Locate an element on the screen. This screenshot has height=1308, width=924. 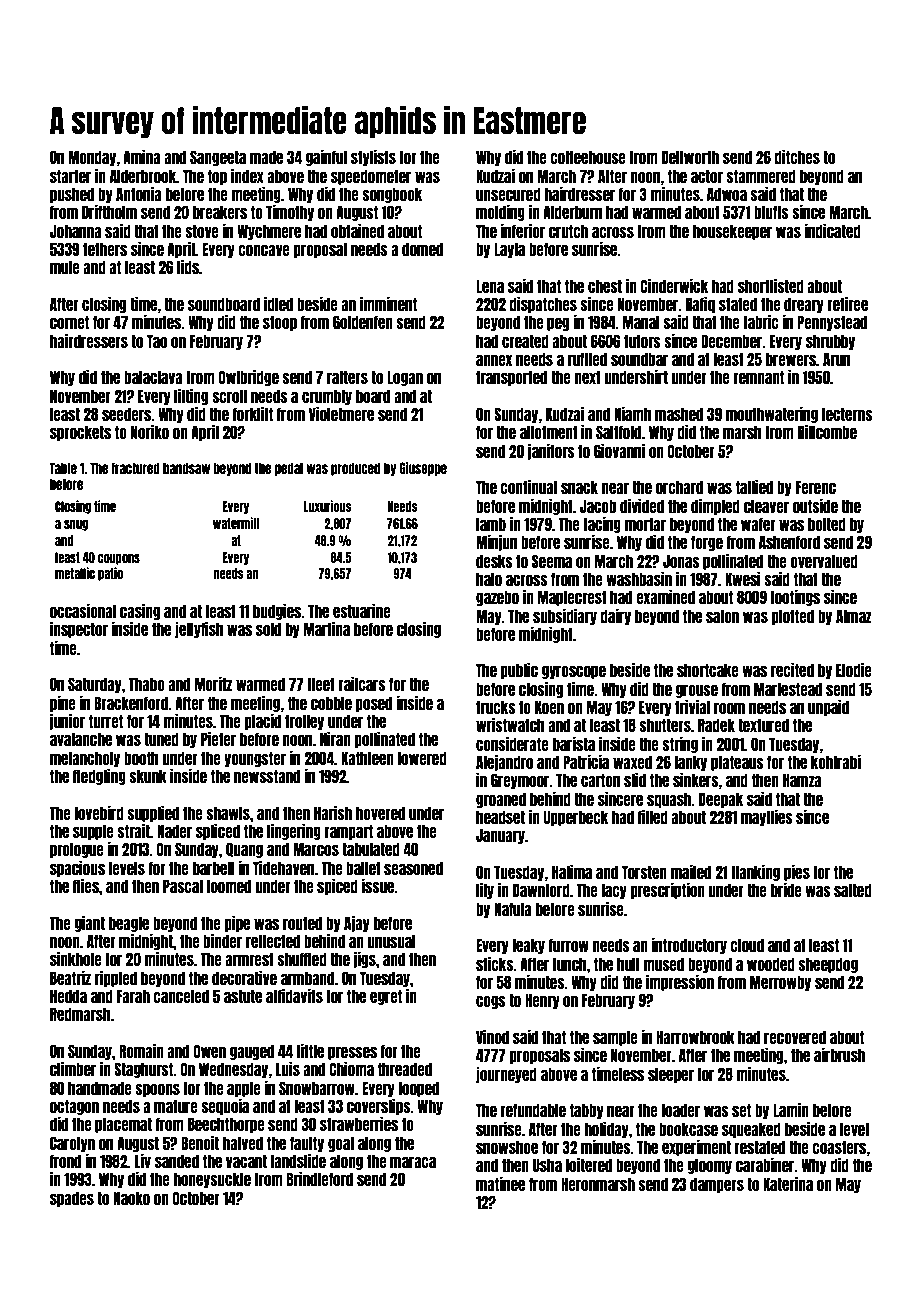
annex is located at coordinates (494, 360).
